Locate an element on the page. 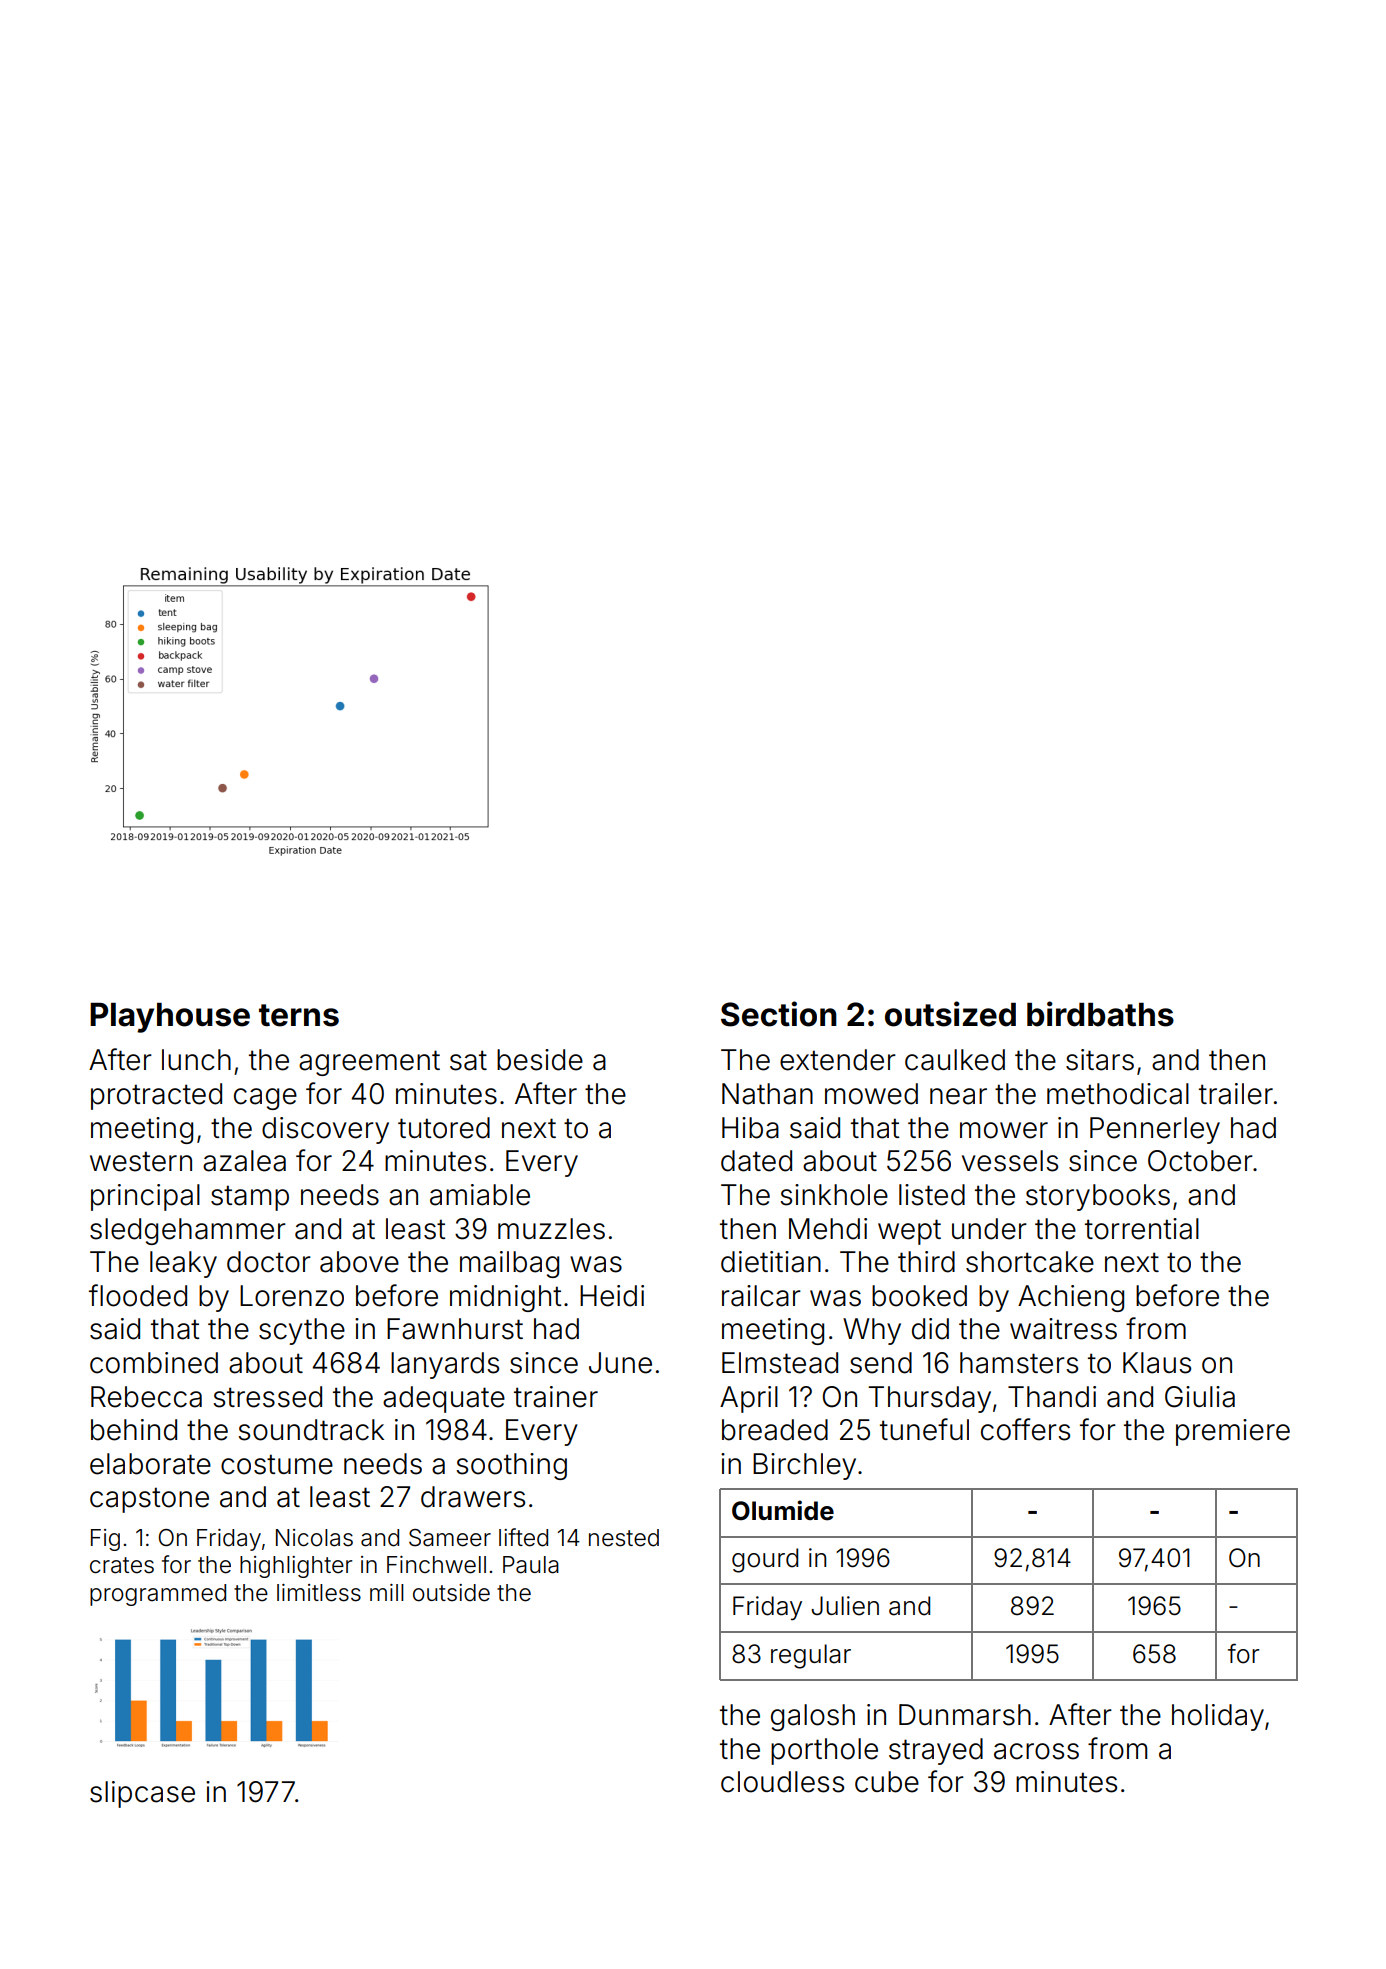 The height and width of the document is (1969, 1386). terns is located at coordinates (299, 1015).
